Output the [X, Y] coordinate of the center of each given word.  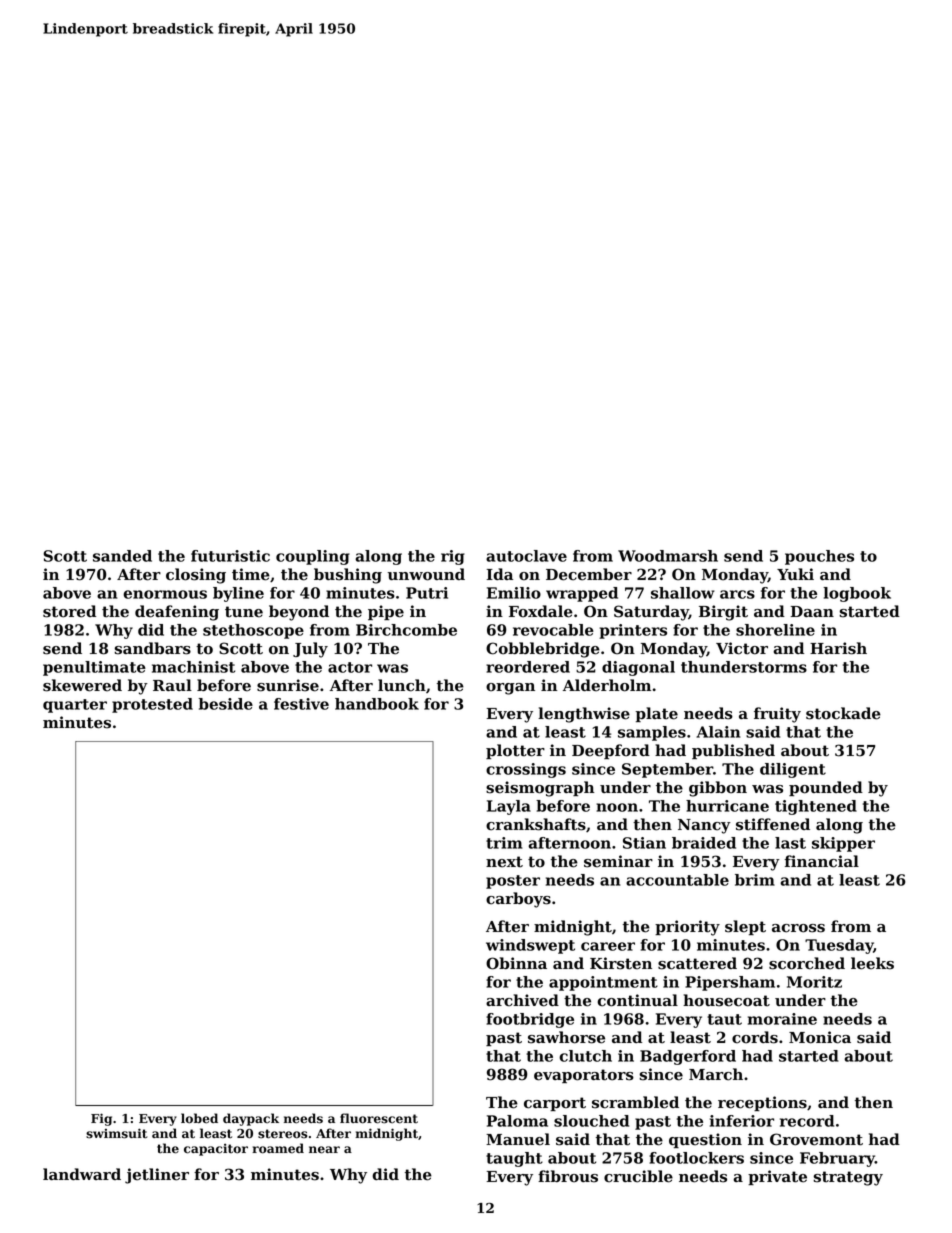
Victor [742, 648]
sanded [122, 556]
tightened [816, 807]
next [504, 862]
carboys [518, 900]
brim [755, 880]
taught [514, 1159]
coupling [313, 557]
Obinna [516, 963]
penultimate [94, 668]
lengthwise [584, 715]
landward [82, 1174]
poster [513, 882]
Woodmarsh [668, 556]
